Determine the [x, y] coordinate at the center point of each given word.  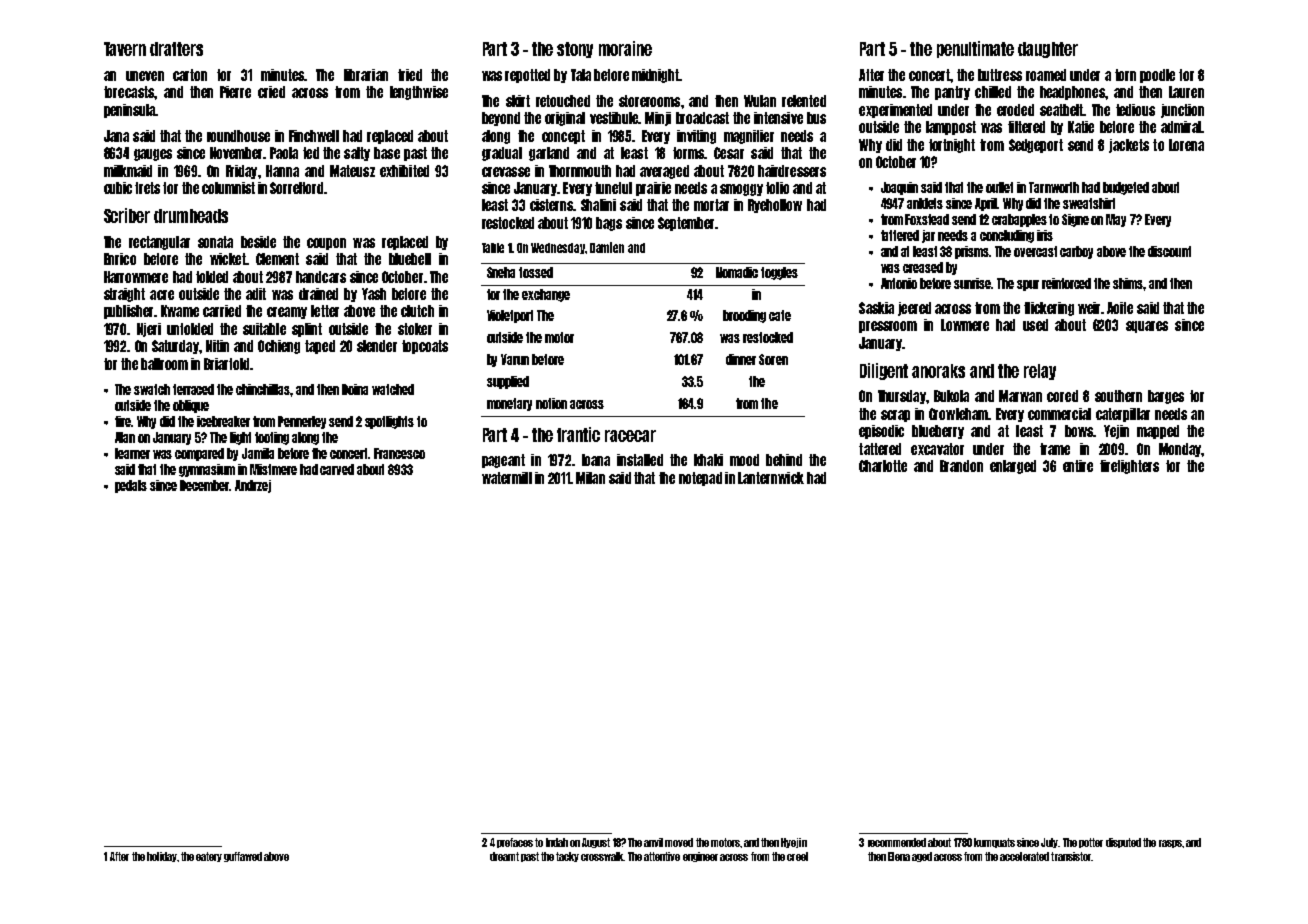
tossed [536, 272]
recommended [897, 842]
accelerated [1024, 856]
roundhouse [238, 136]
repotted [527, 76]
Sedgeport [1036, 146]
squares [1147, 327]
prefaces [515, 843]
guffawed [243, 857]
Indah [557, 842]
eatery [209, 857]
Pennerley [302, 422]
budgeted [1126, 188]
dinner [741, 359]
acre [162, 295]
